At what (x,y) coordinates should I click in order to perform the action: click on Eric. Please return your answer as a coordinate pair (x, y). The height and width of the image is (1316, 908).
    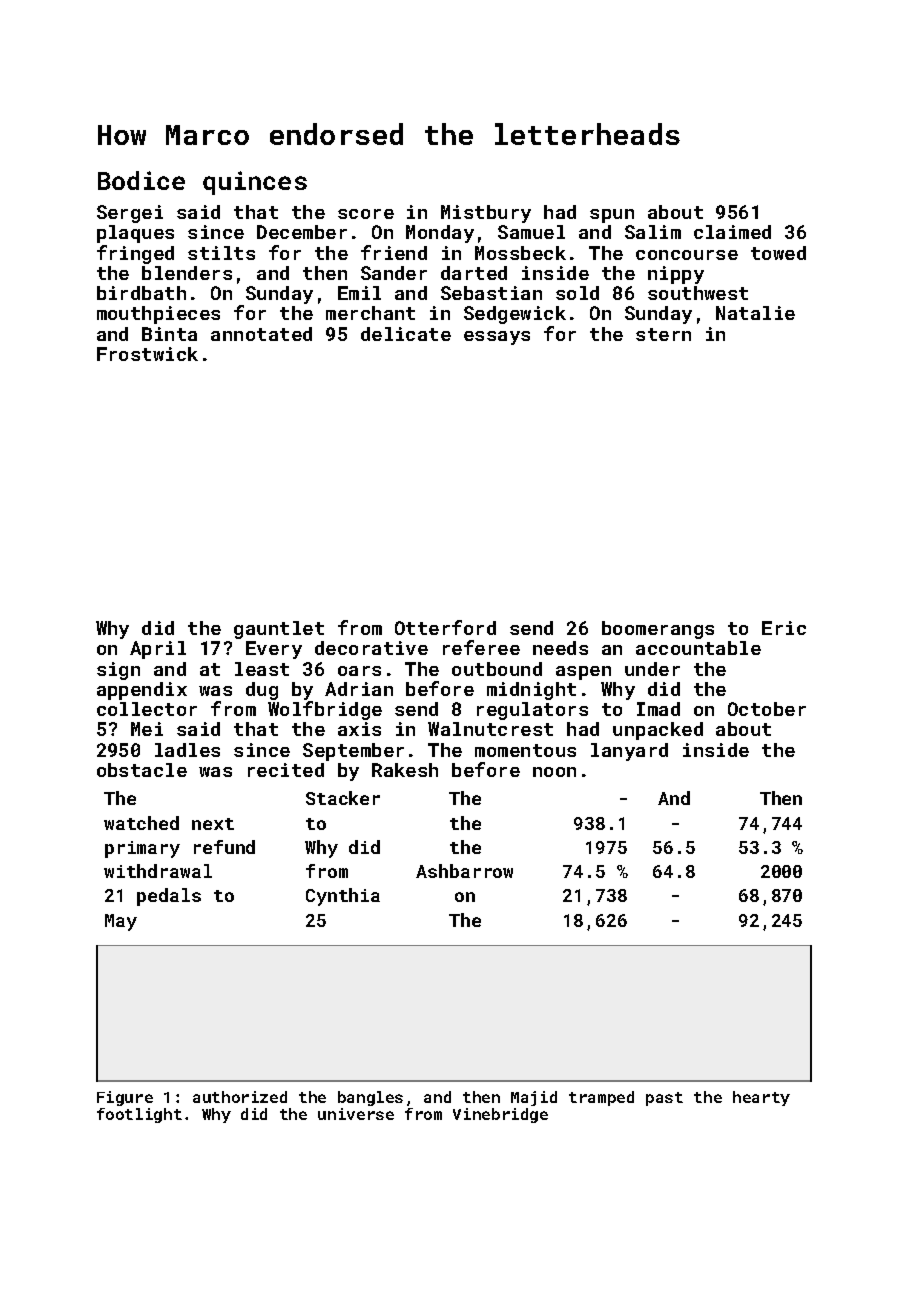
    Looking at the image, I should click on (784, 628).
